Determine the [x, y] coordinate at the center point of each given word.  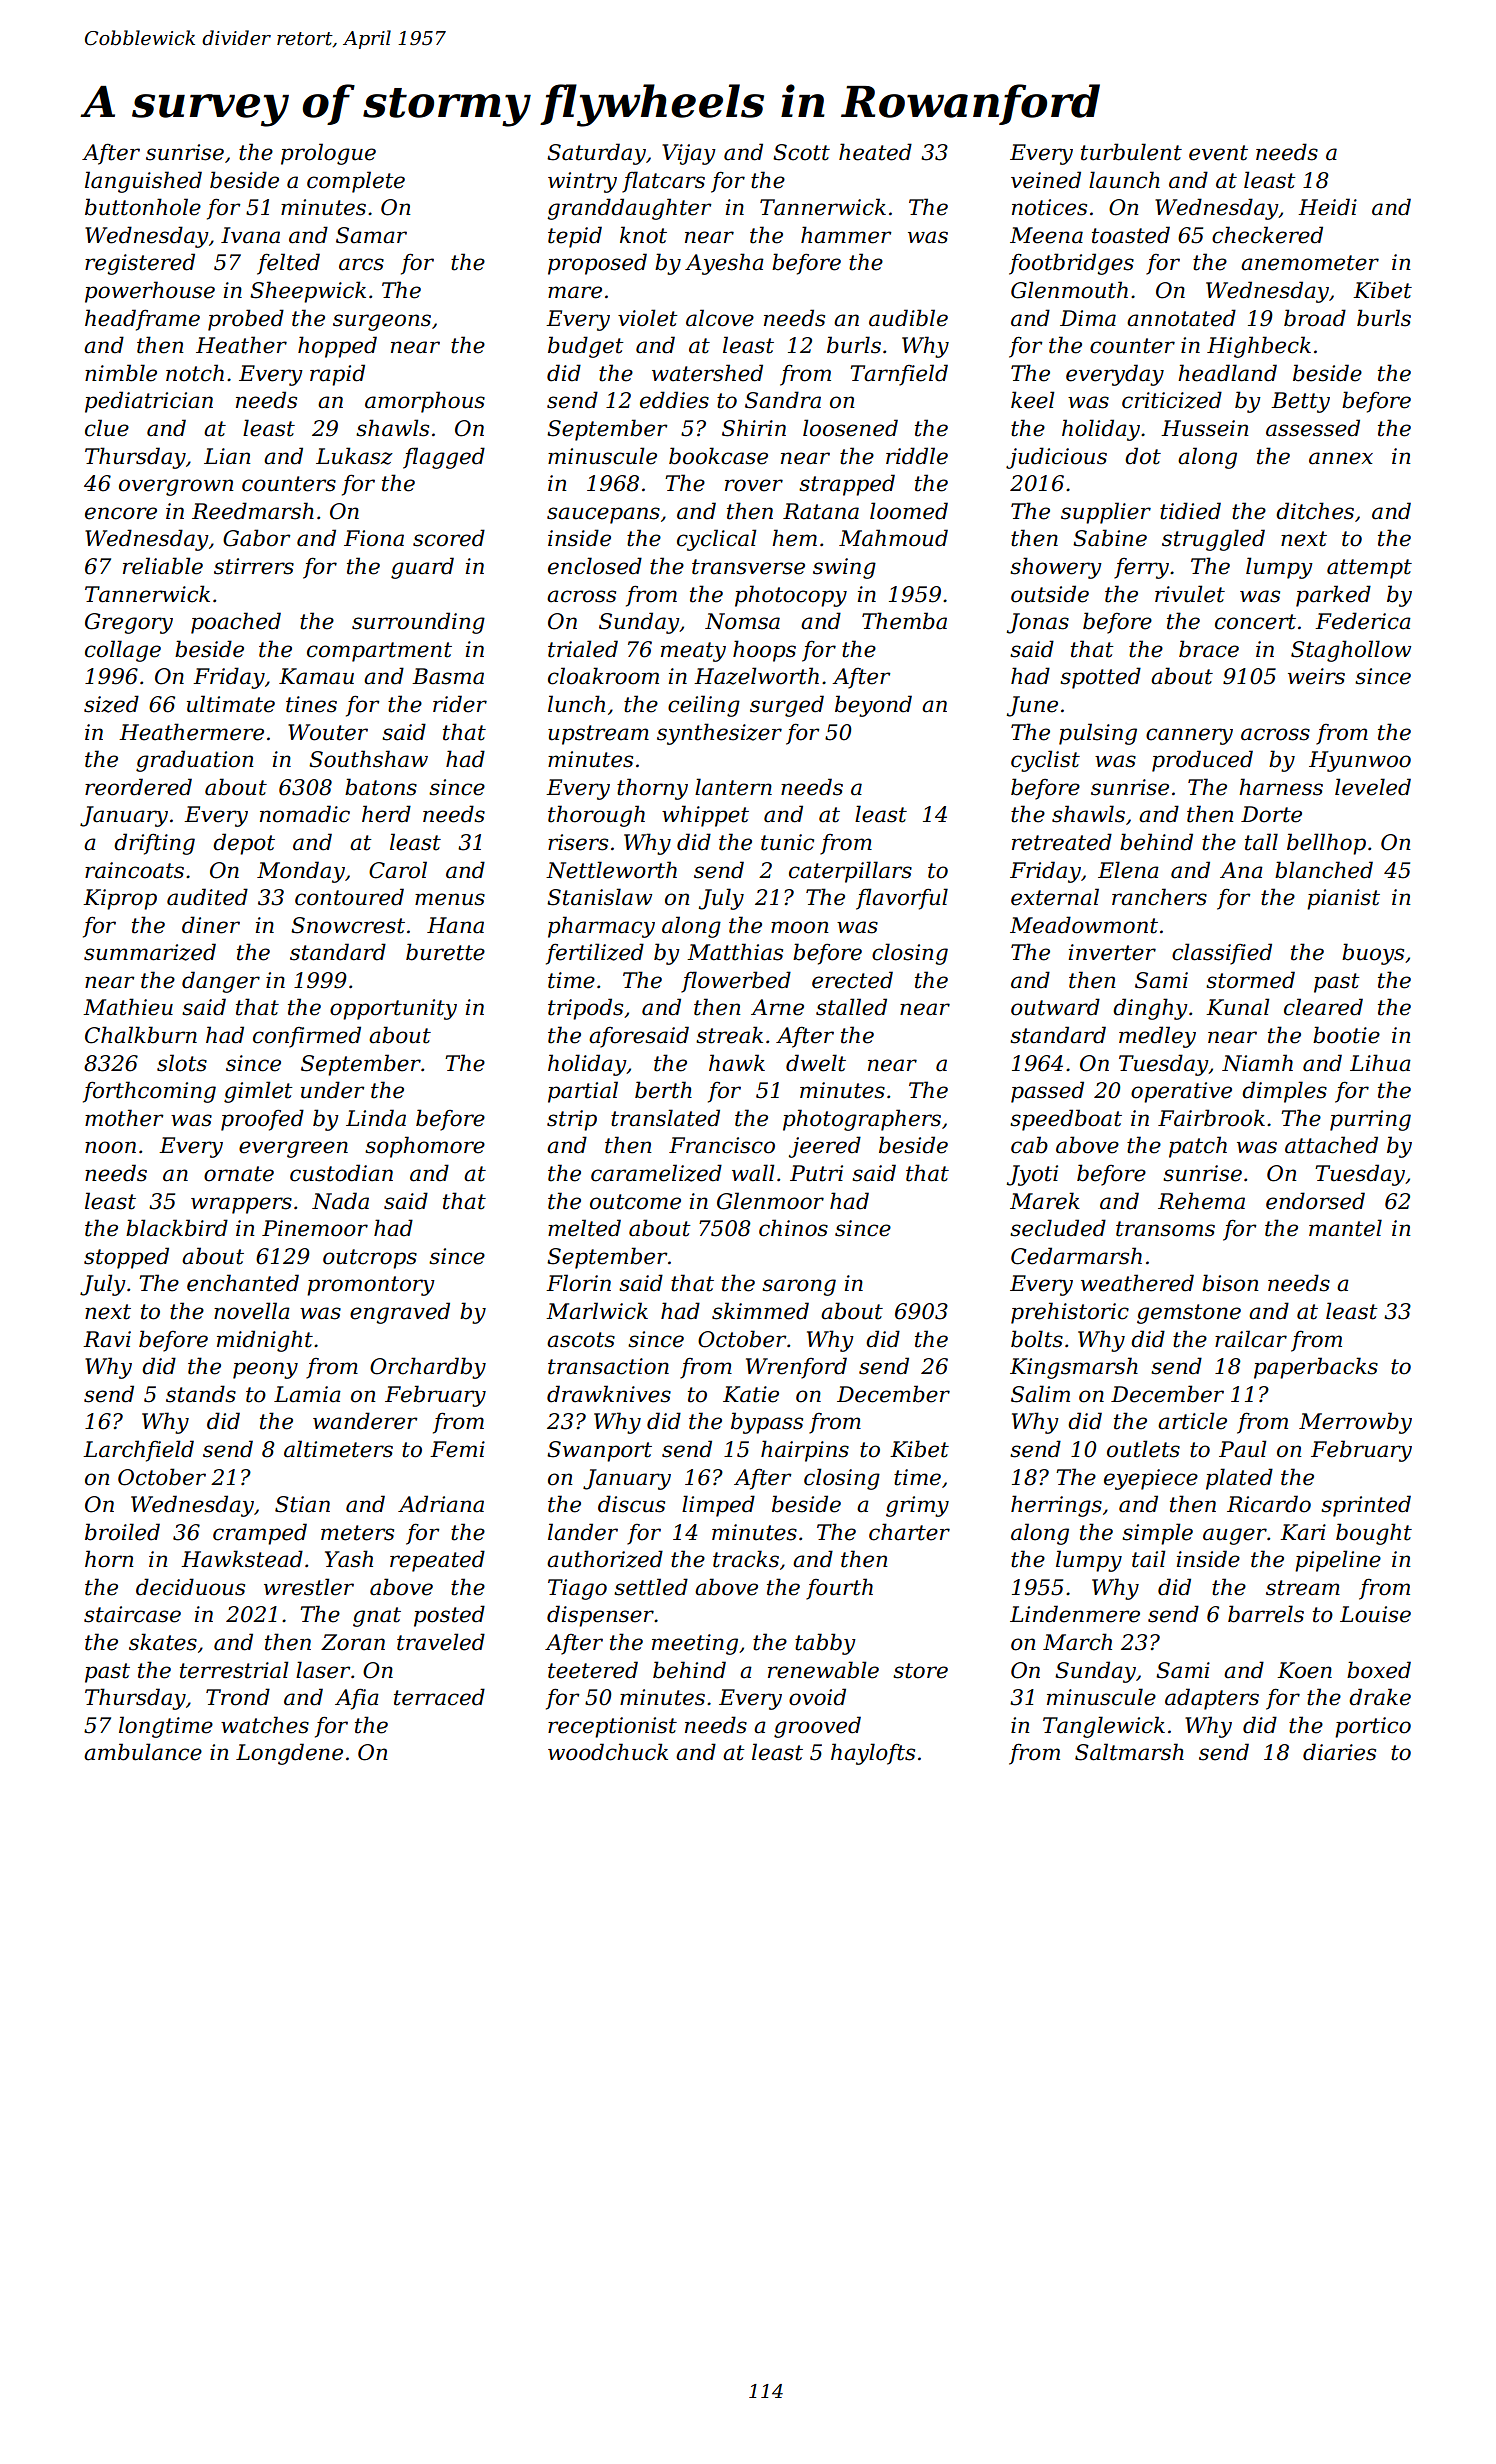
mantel [1345, 1228]
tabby [825, 1644]
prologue [328, 154]
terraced [439, 1697]
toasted [1131, 235]
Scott [801, 152]
